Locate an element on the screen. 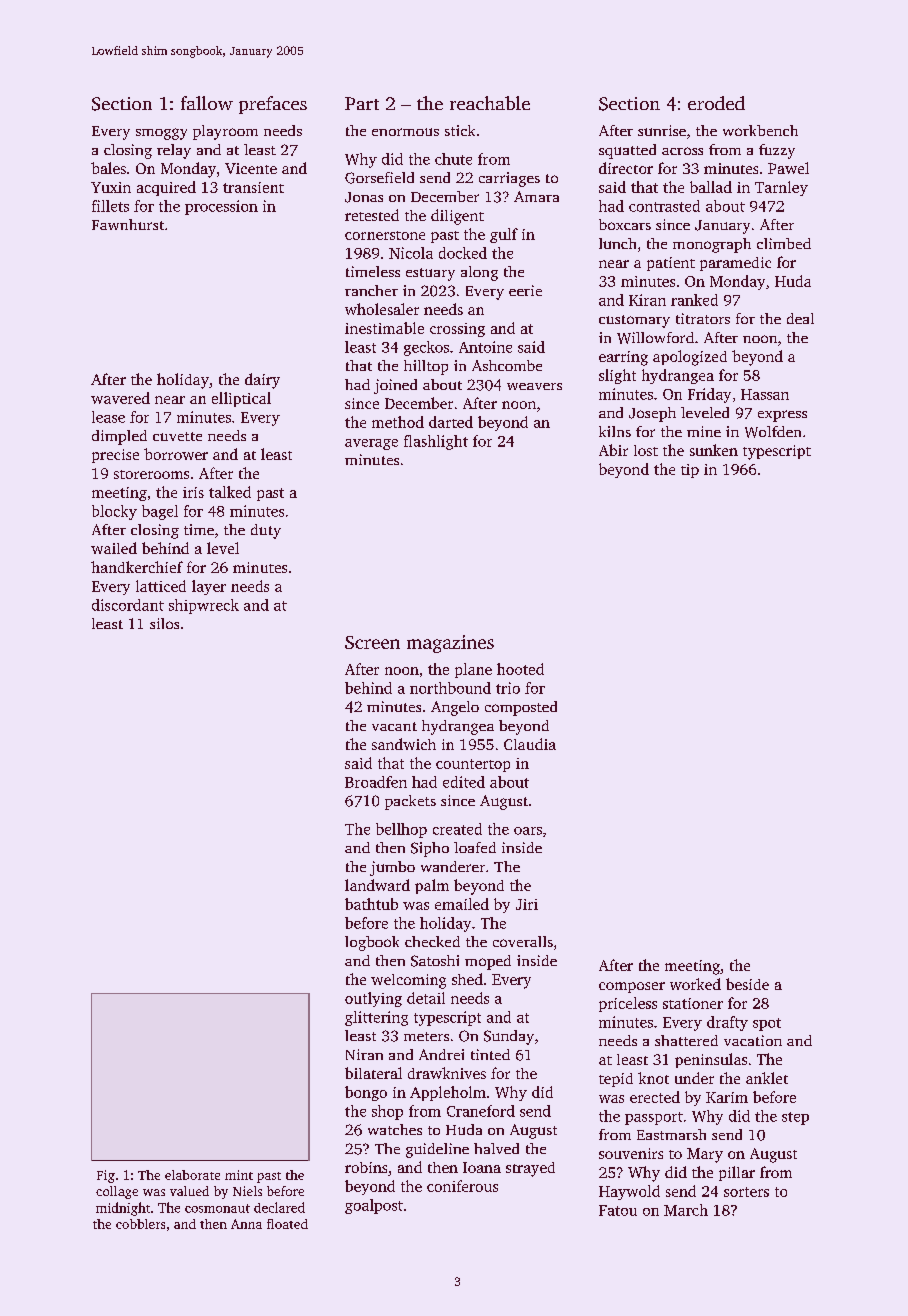 The image size is (908, 1316). goalpost is located at coordinates (374, 1206).
